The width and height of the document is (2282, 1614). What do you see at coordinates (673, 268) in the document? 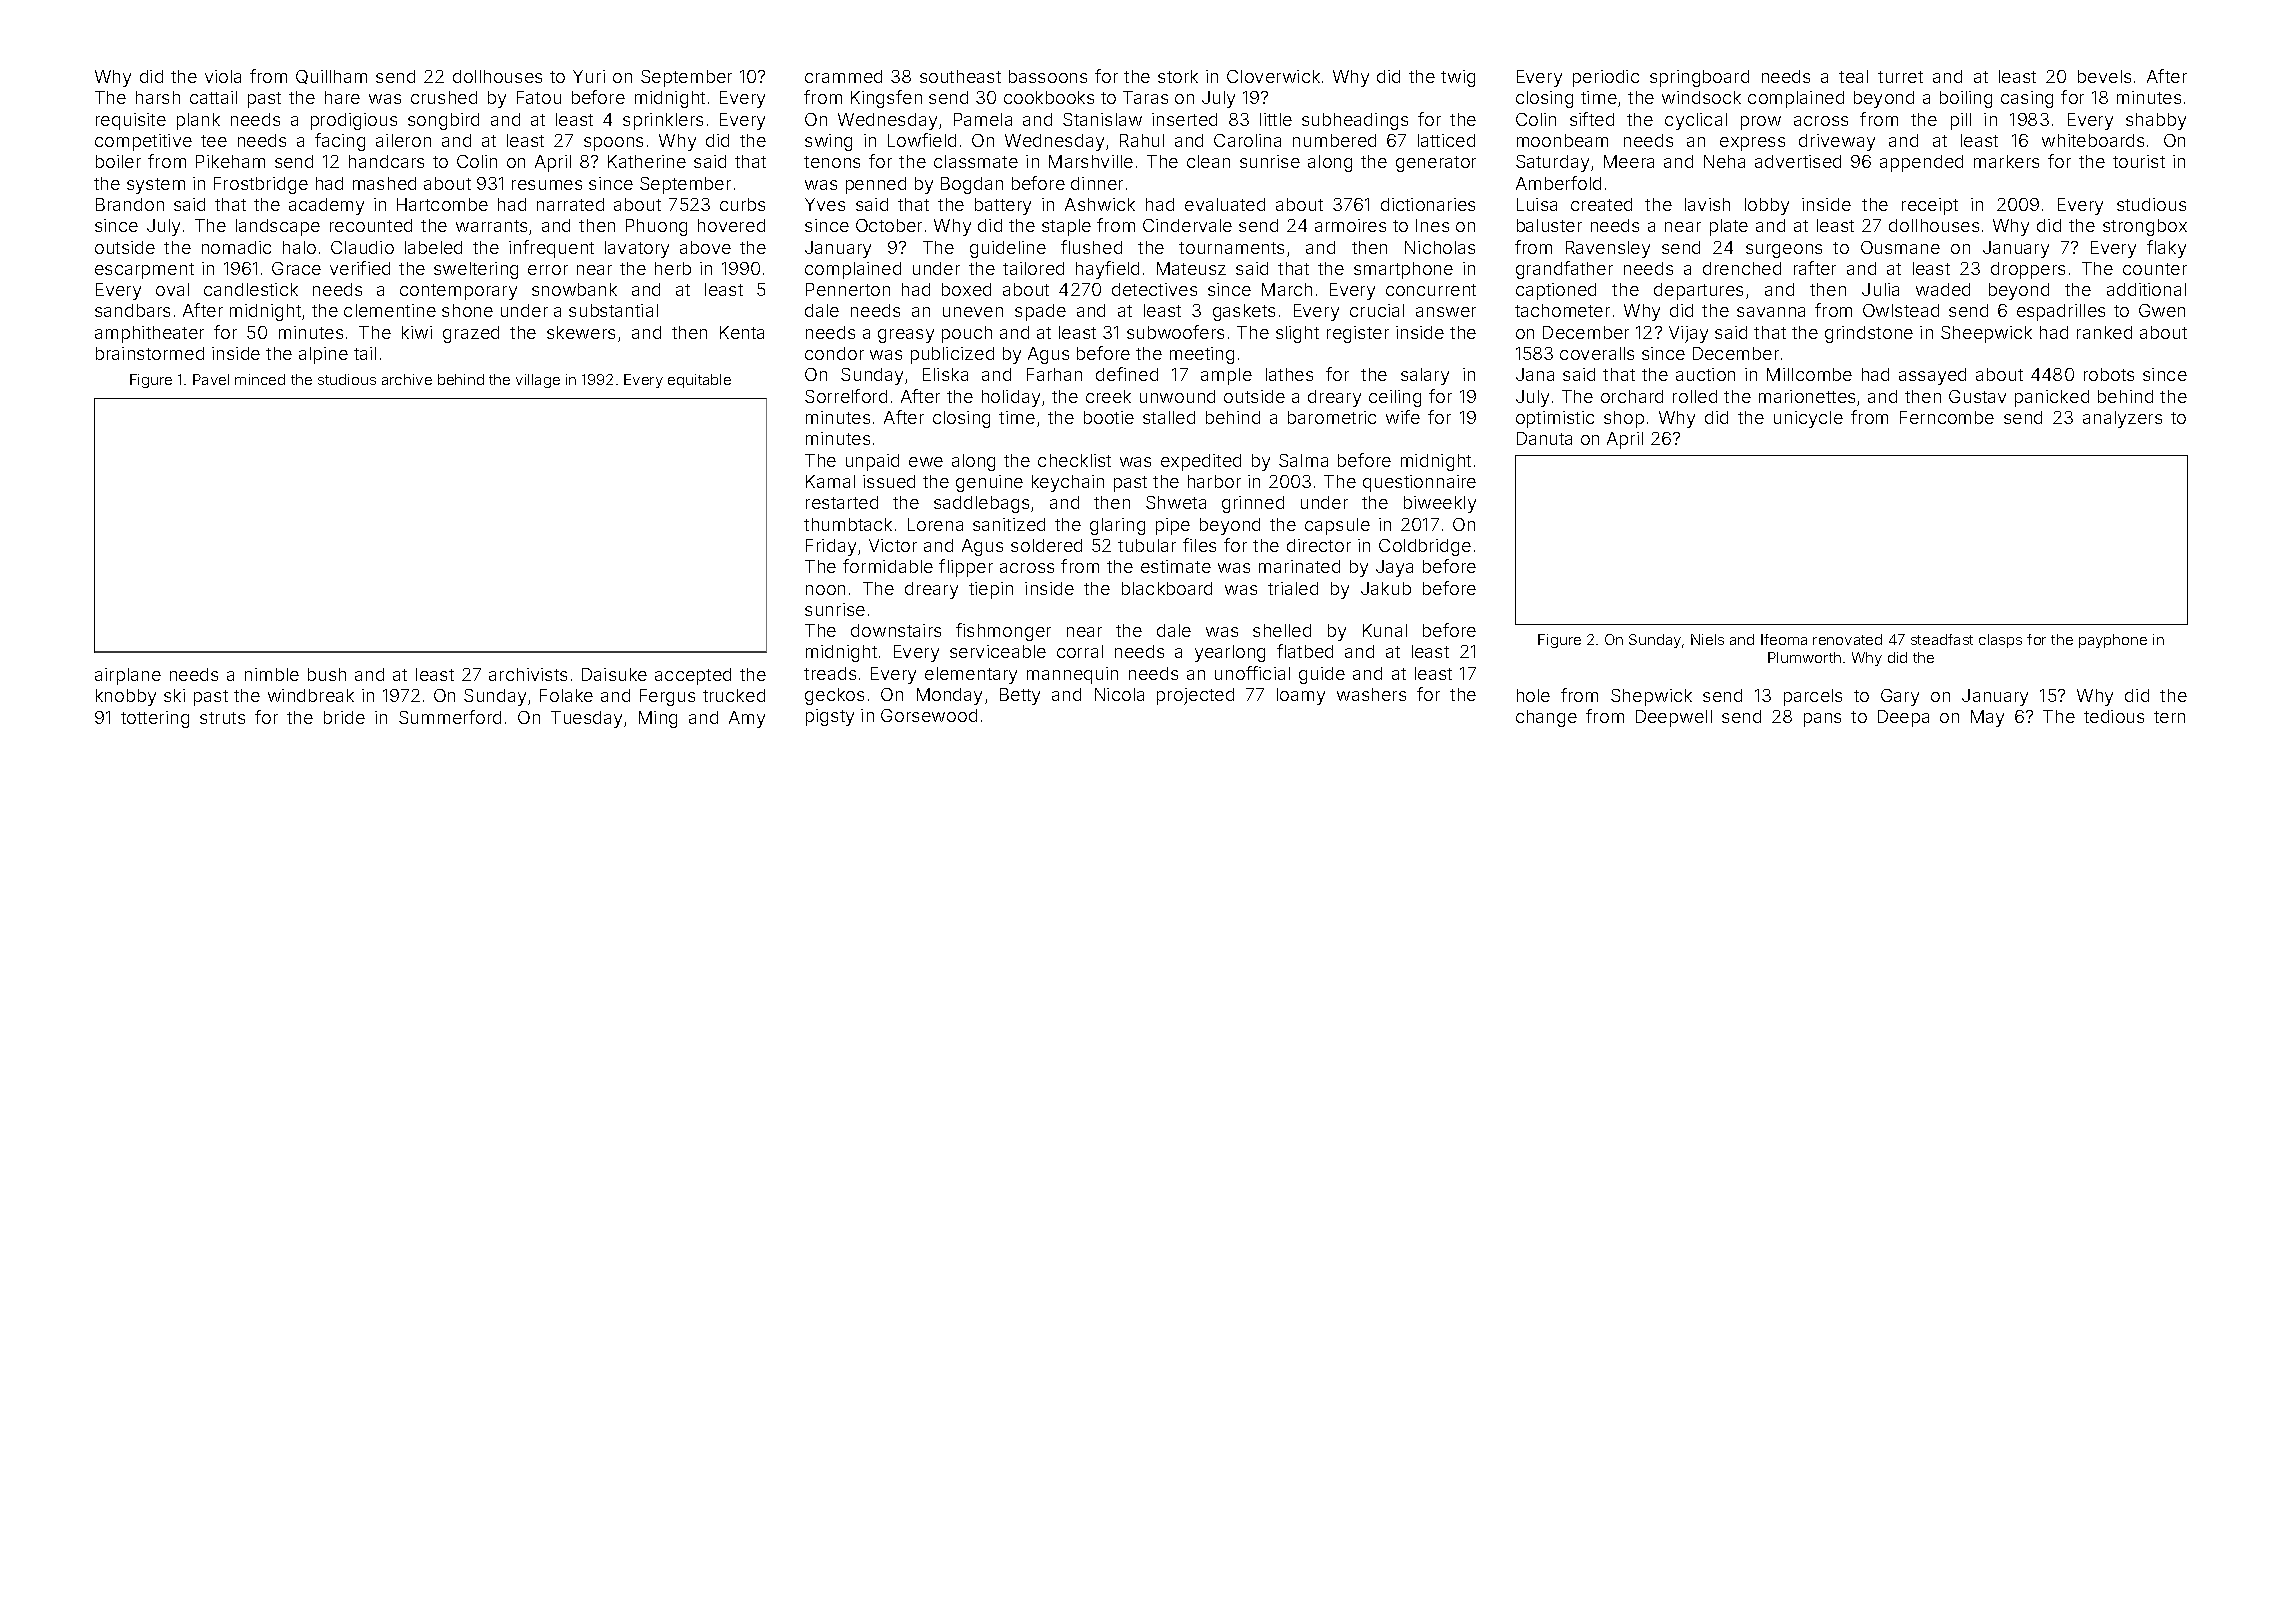
I see `herb` at bounding box center [673, 268].
